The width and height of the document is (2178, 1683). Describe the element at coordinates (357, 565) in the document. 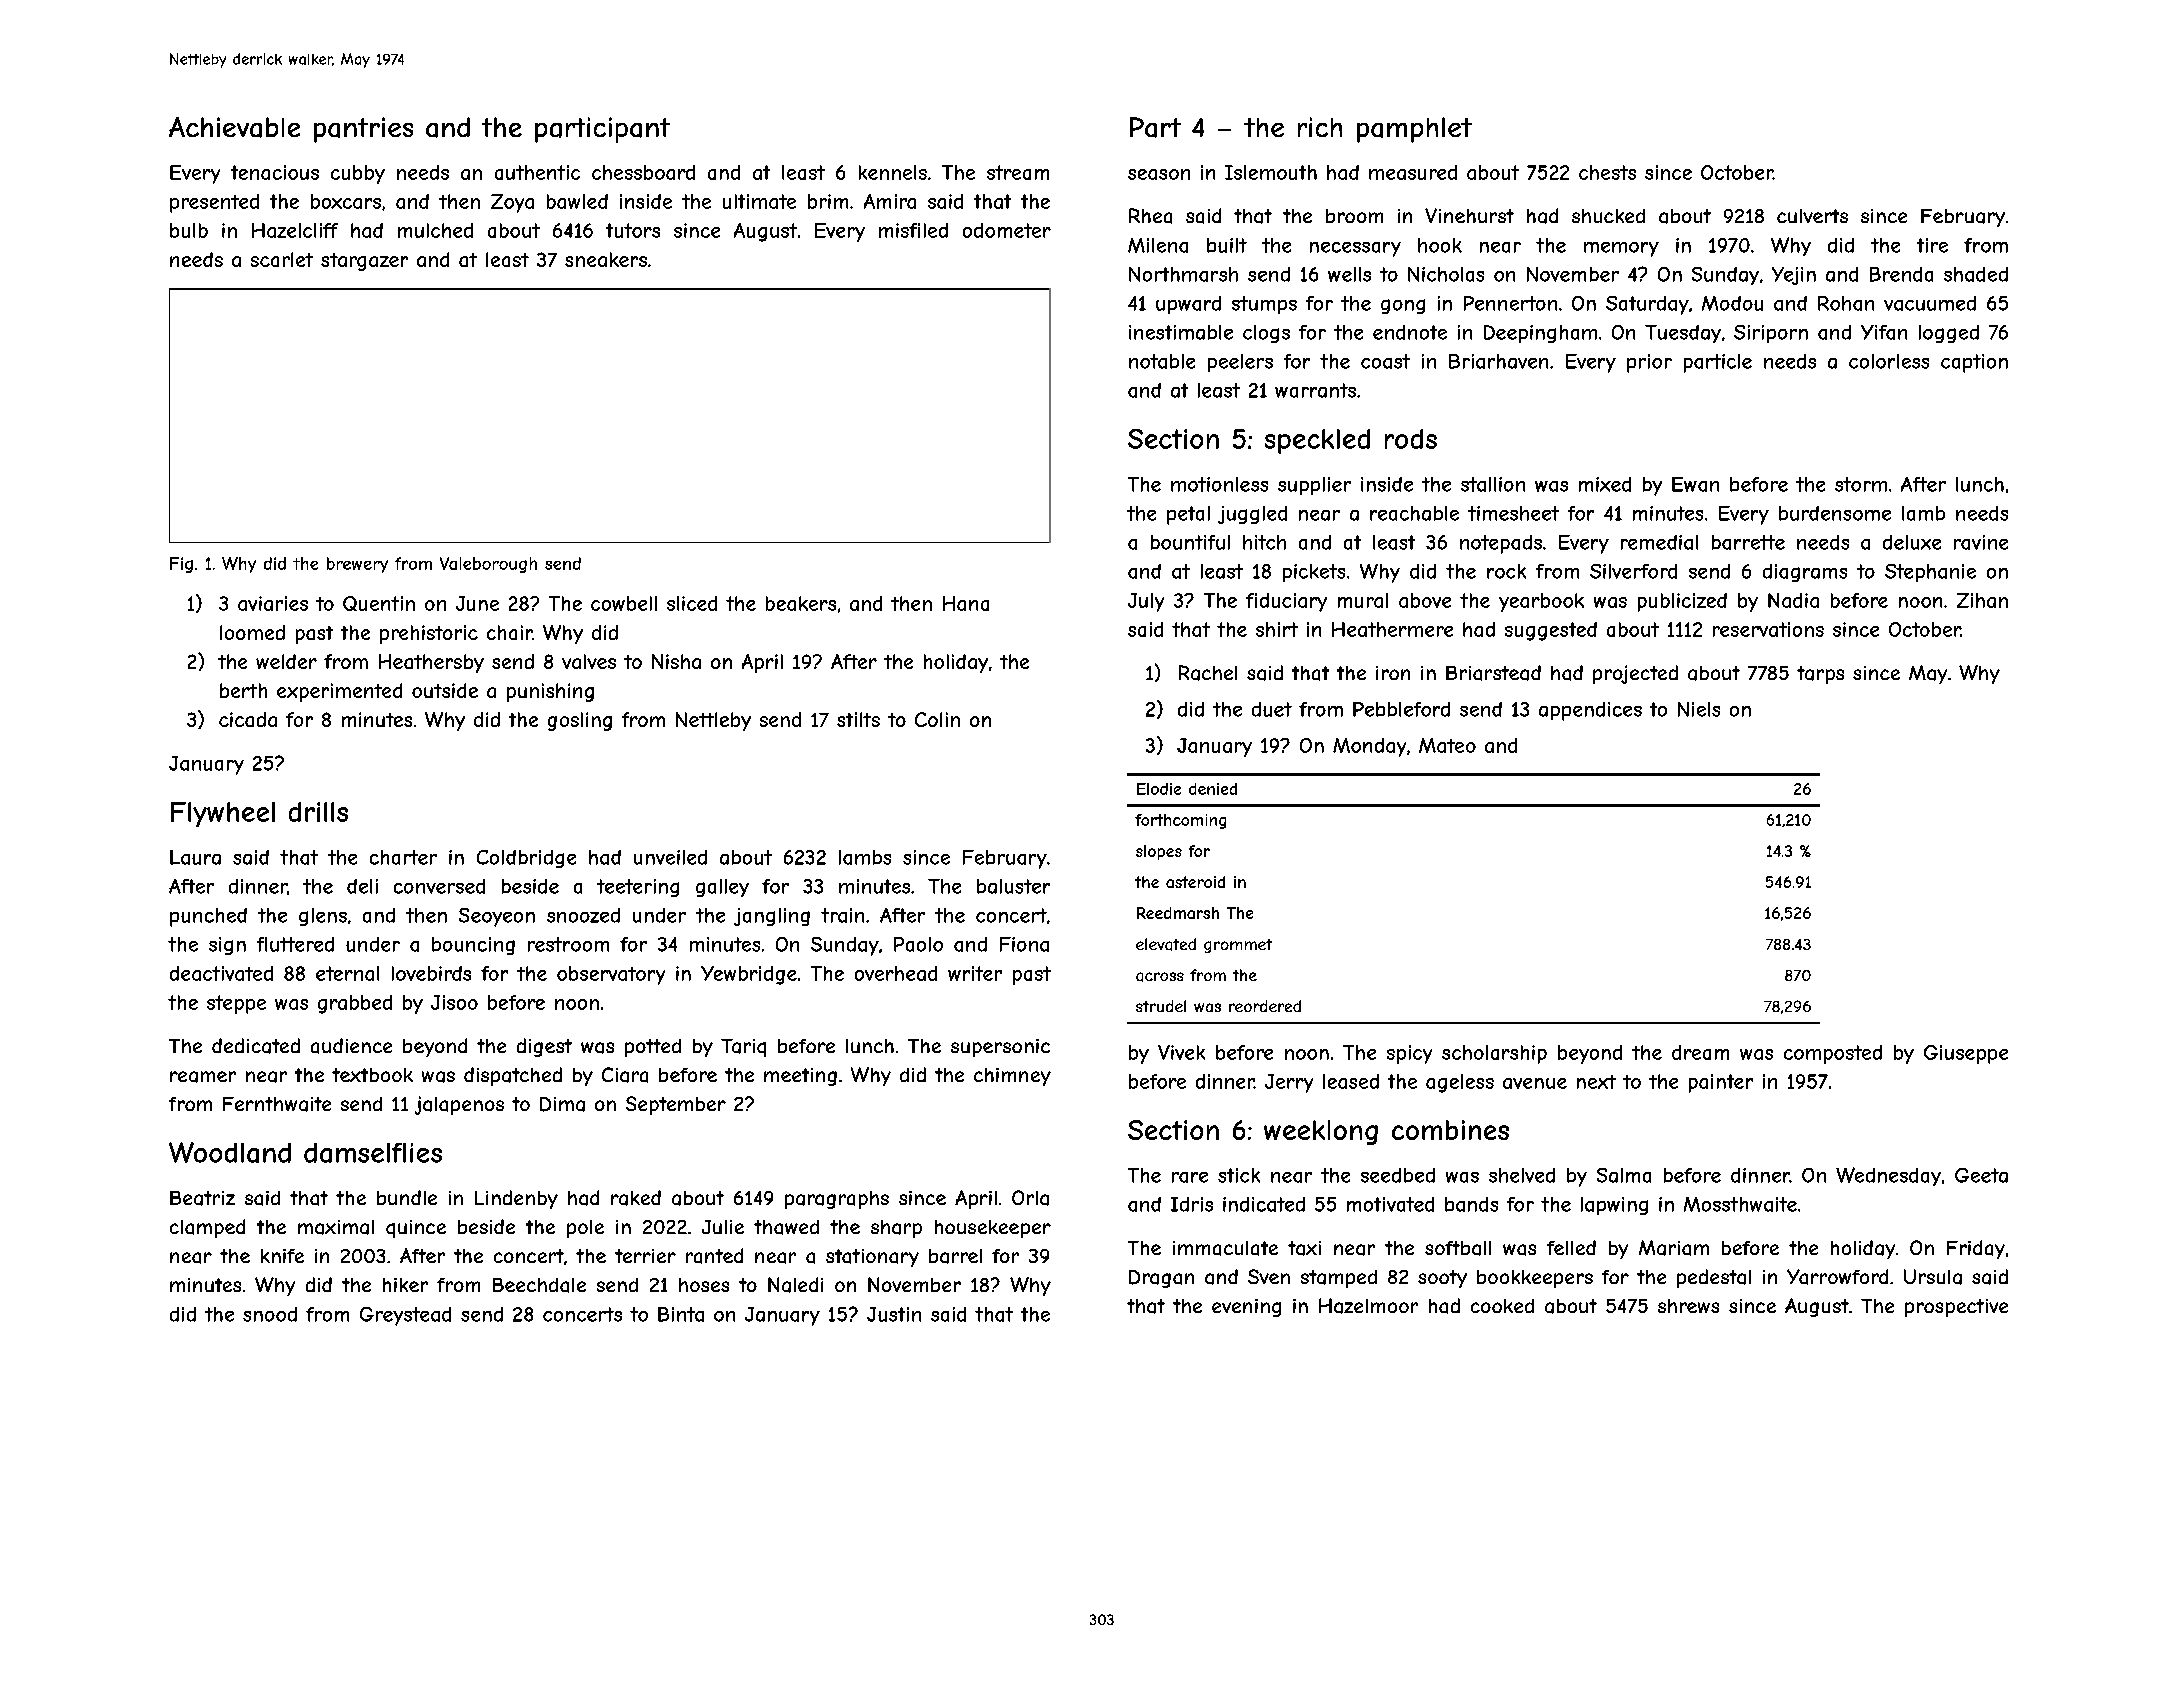

I see `brewery` at that location.
